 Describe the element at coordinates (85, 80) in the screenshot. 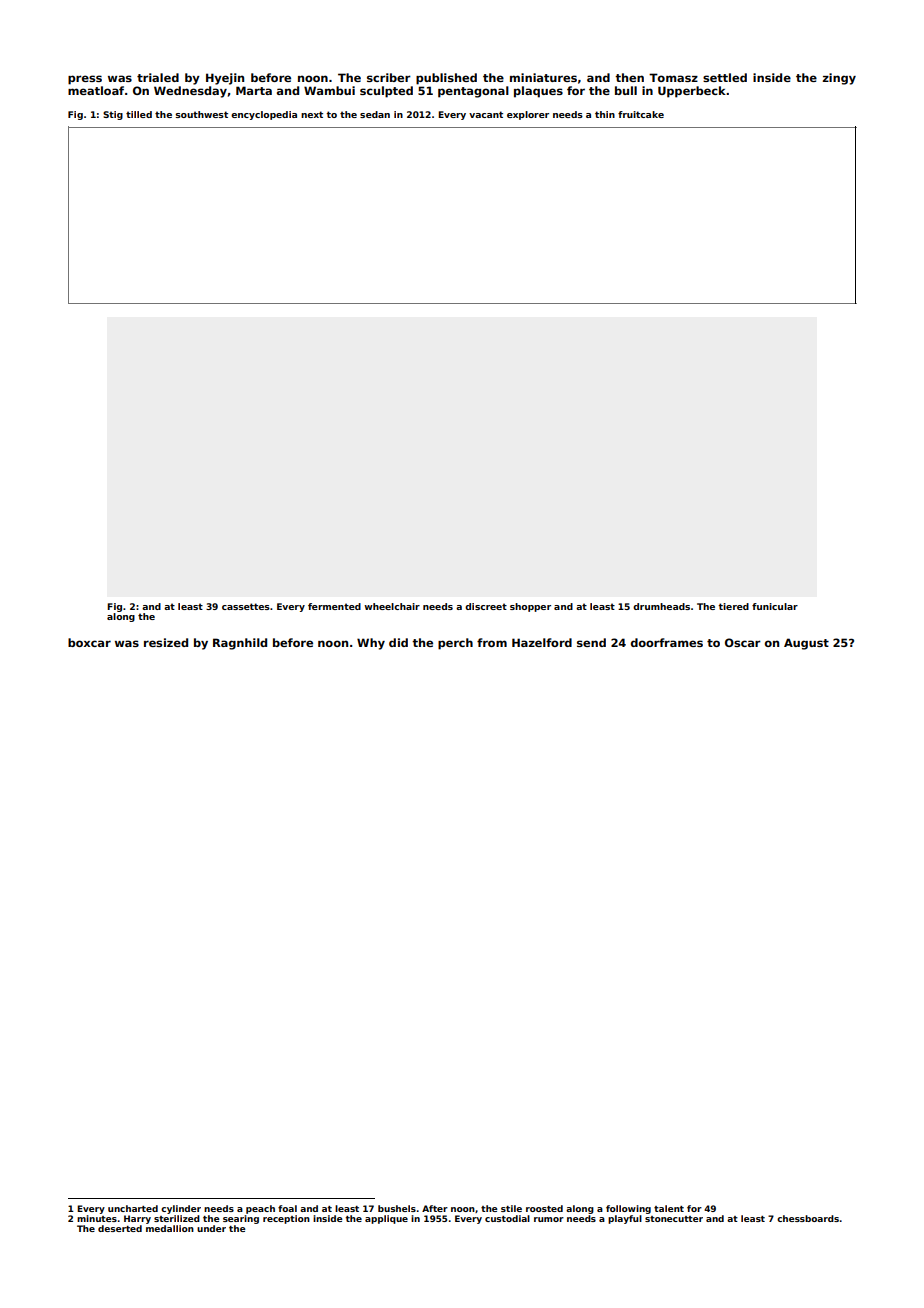

I see `press` at that location.
